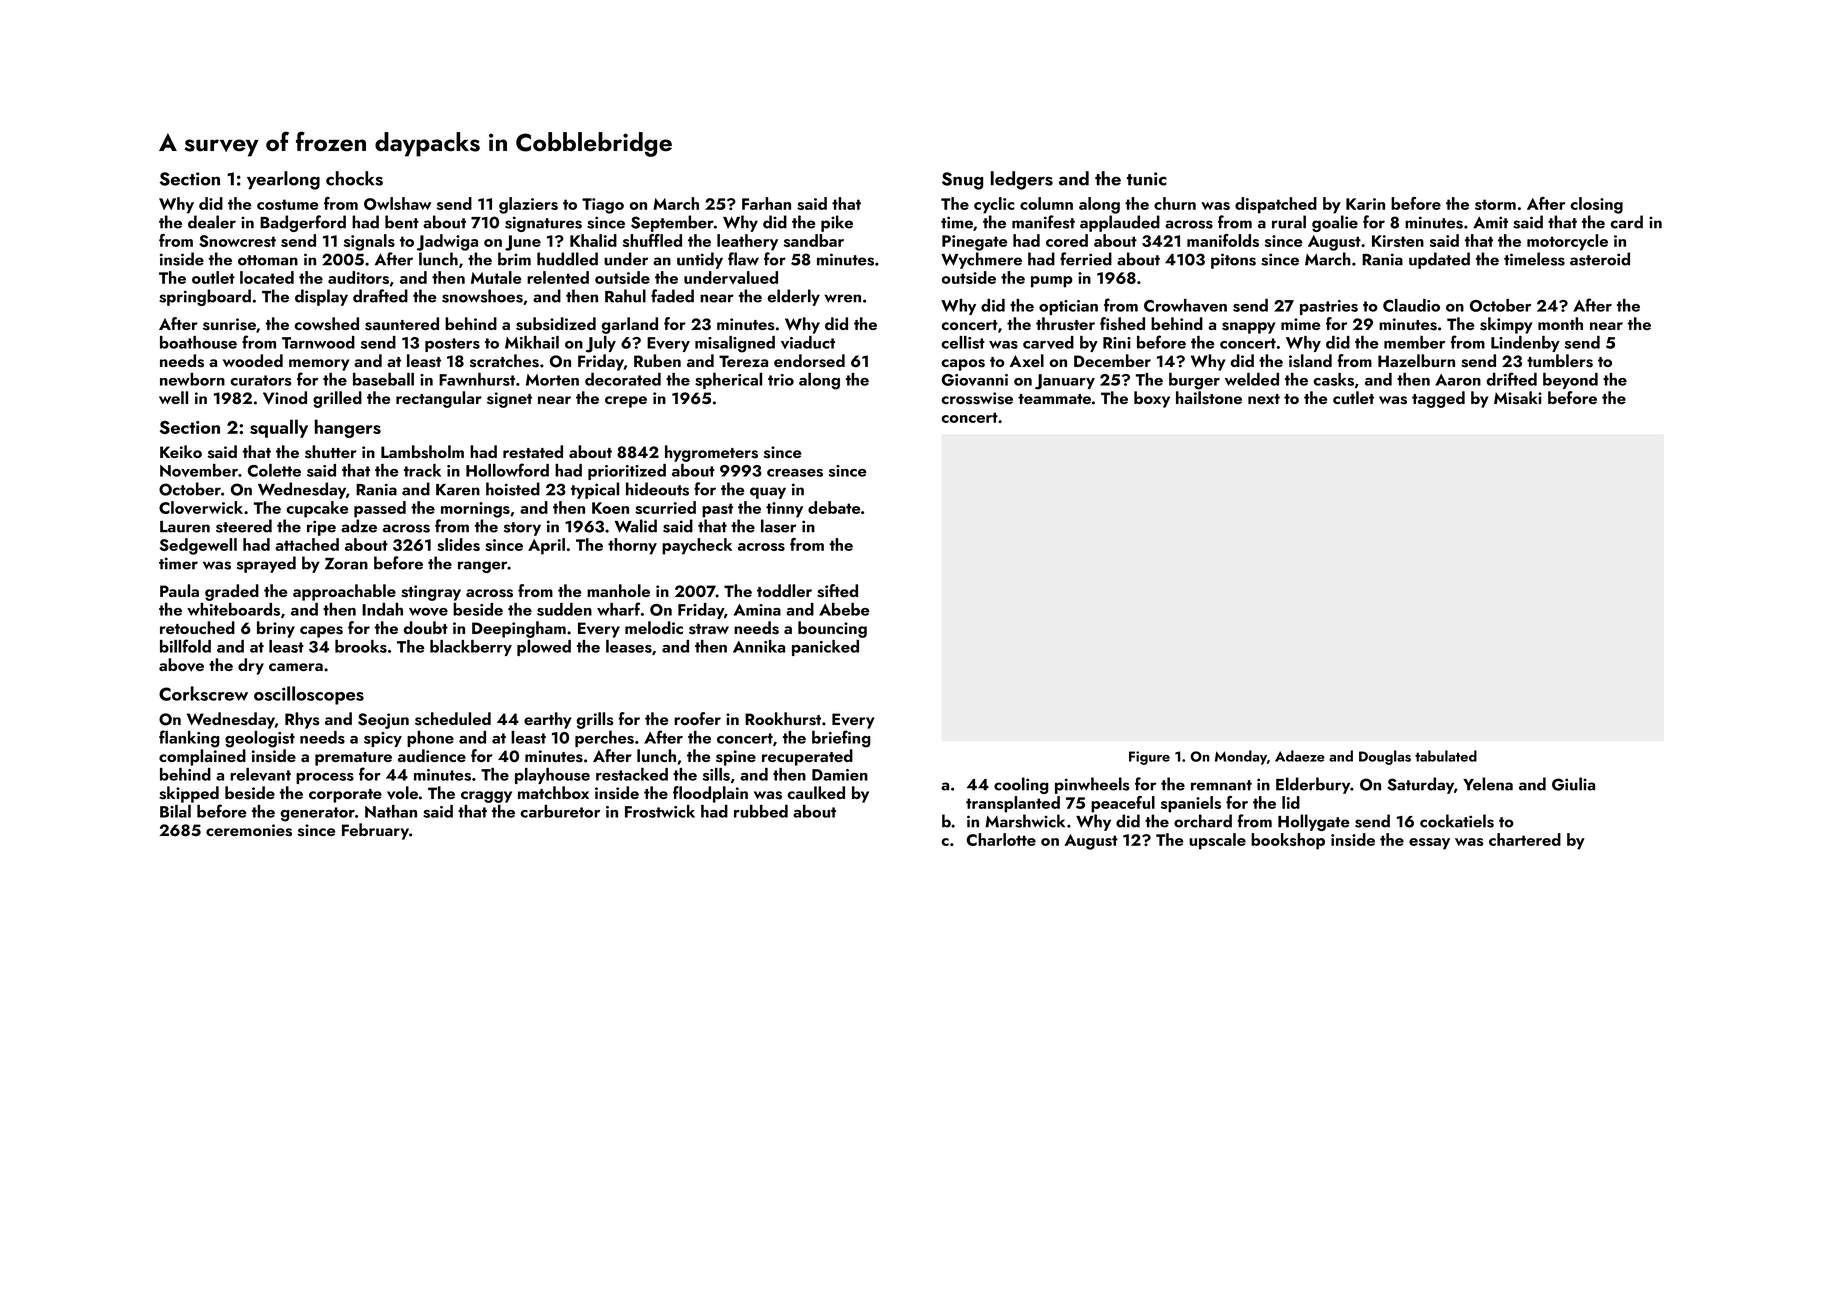  Describe the element at coordinates (768, 493) in the document. I see `quay` at that location.
